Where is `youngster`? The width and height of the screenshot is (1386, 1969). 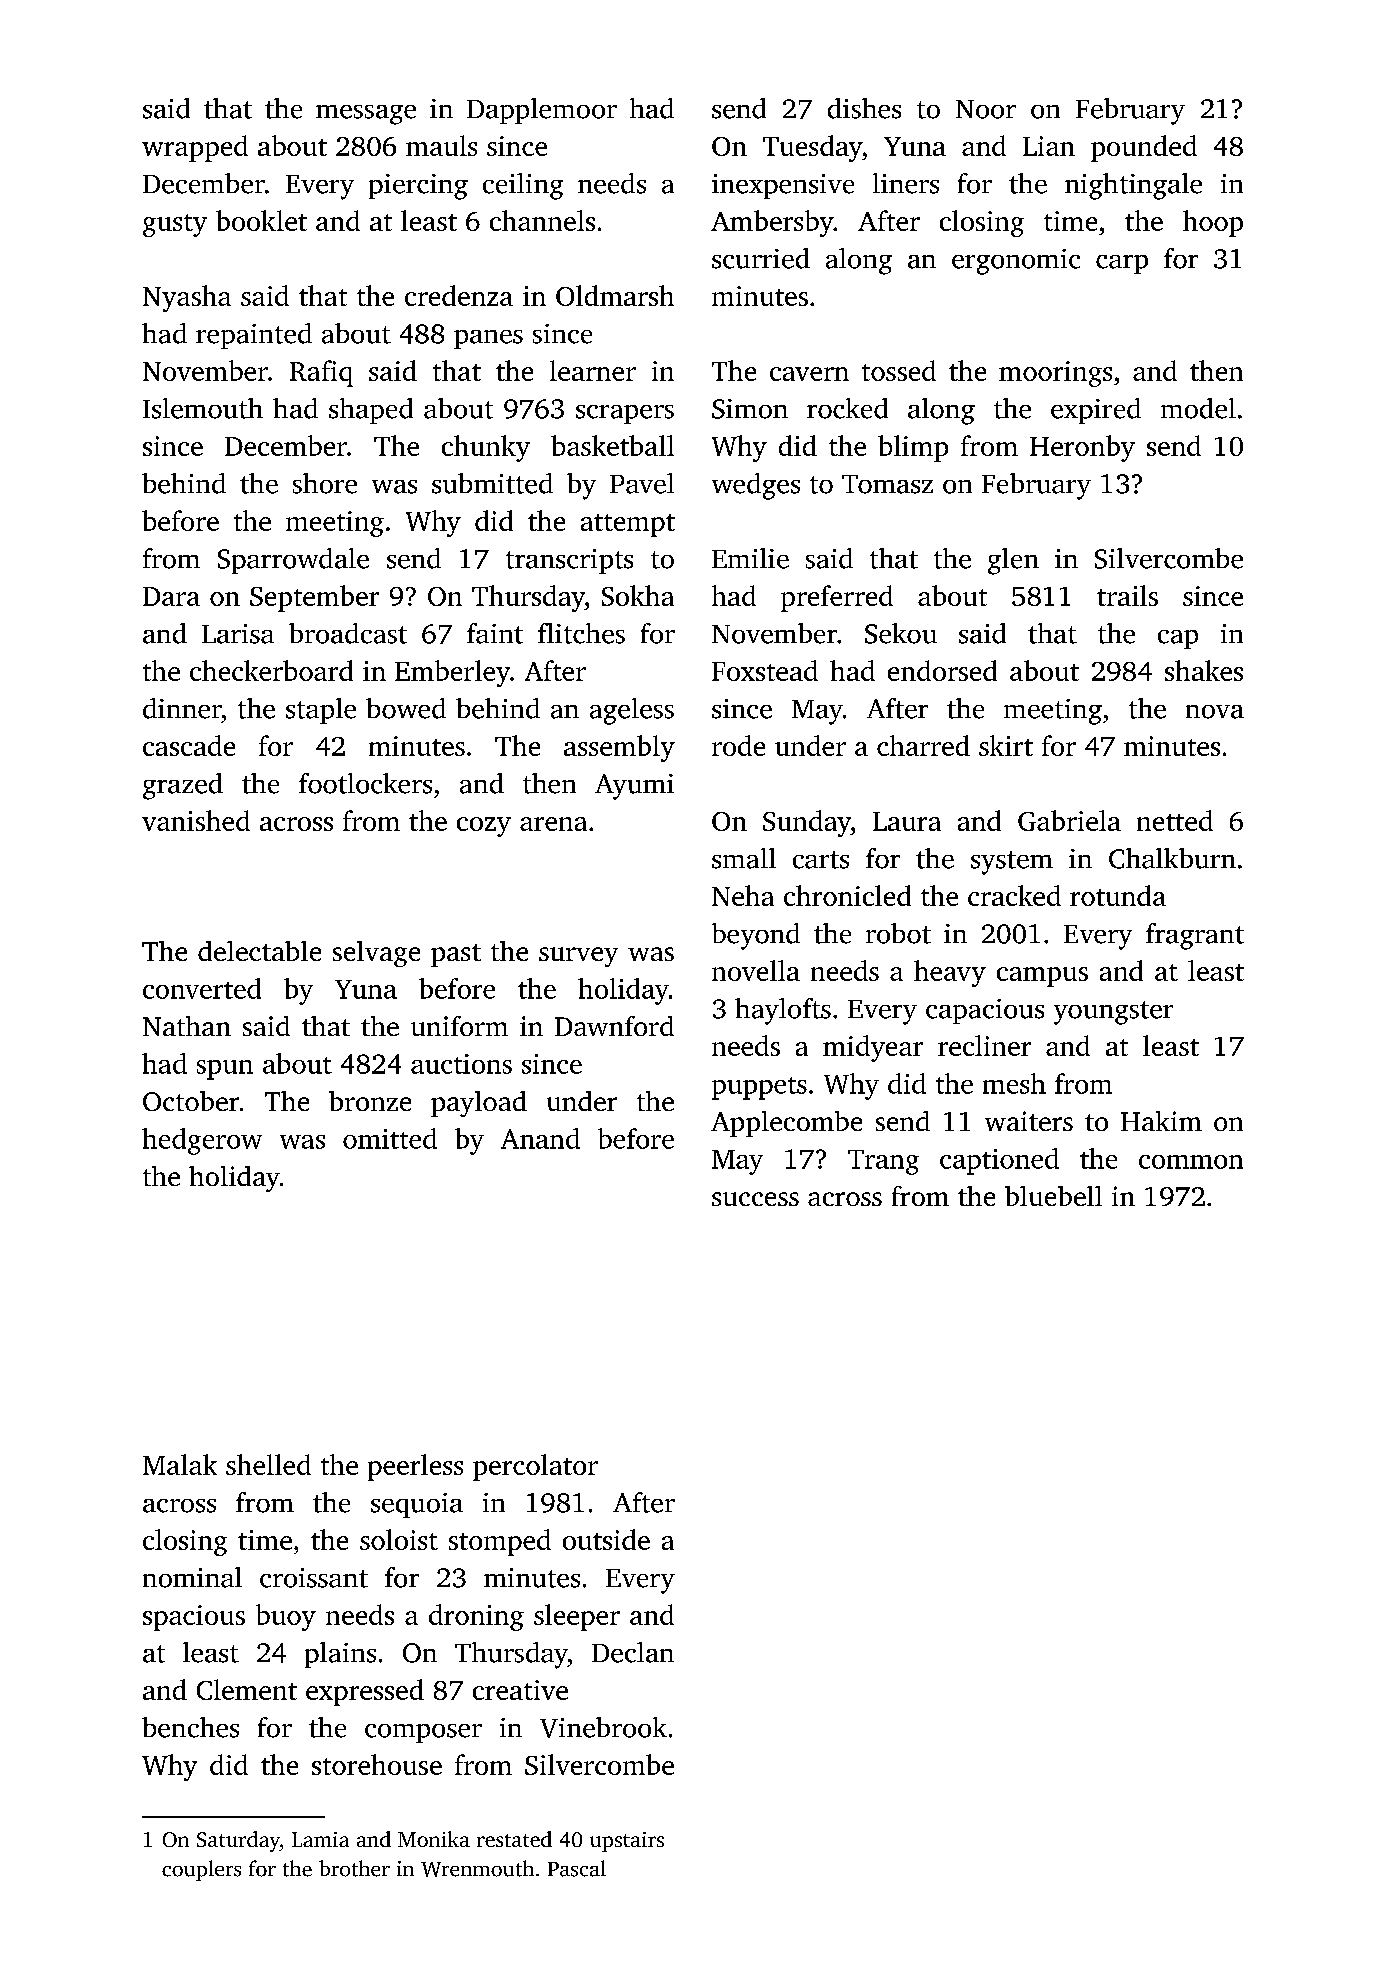 youngster is located at coordinates (1113, 1013).
